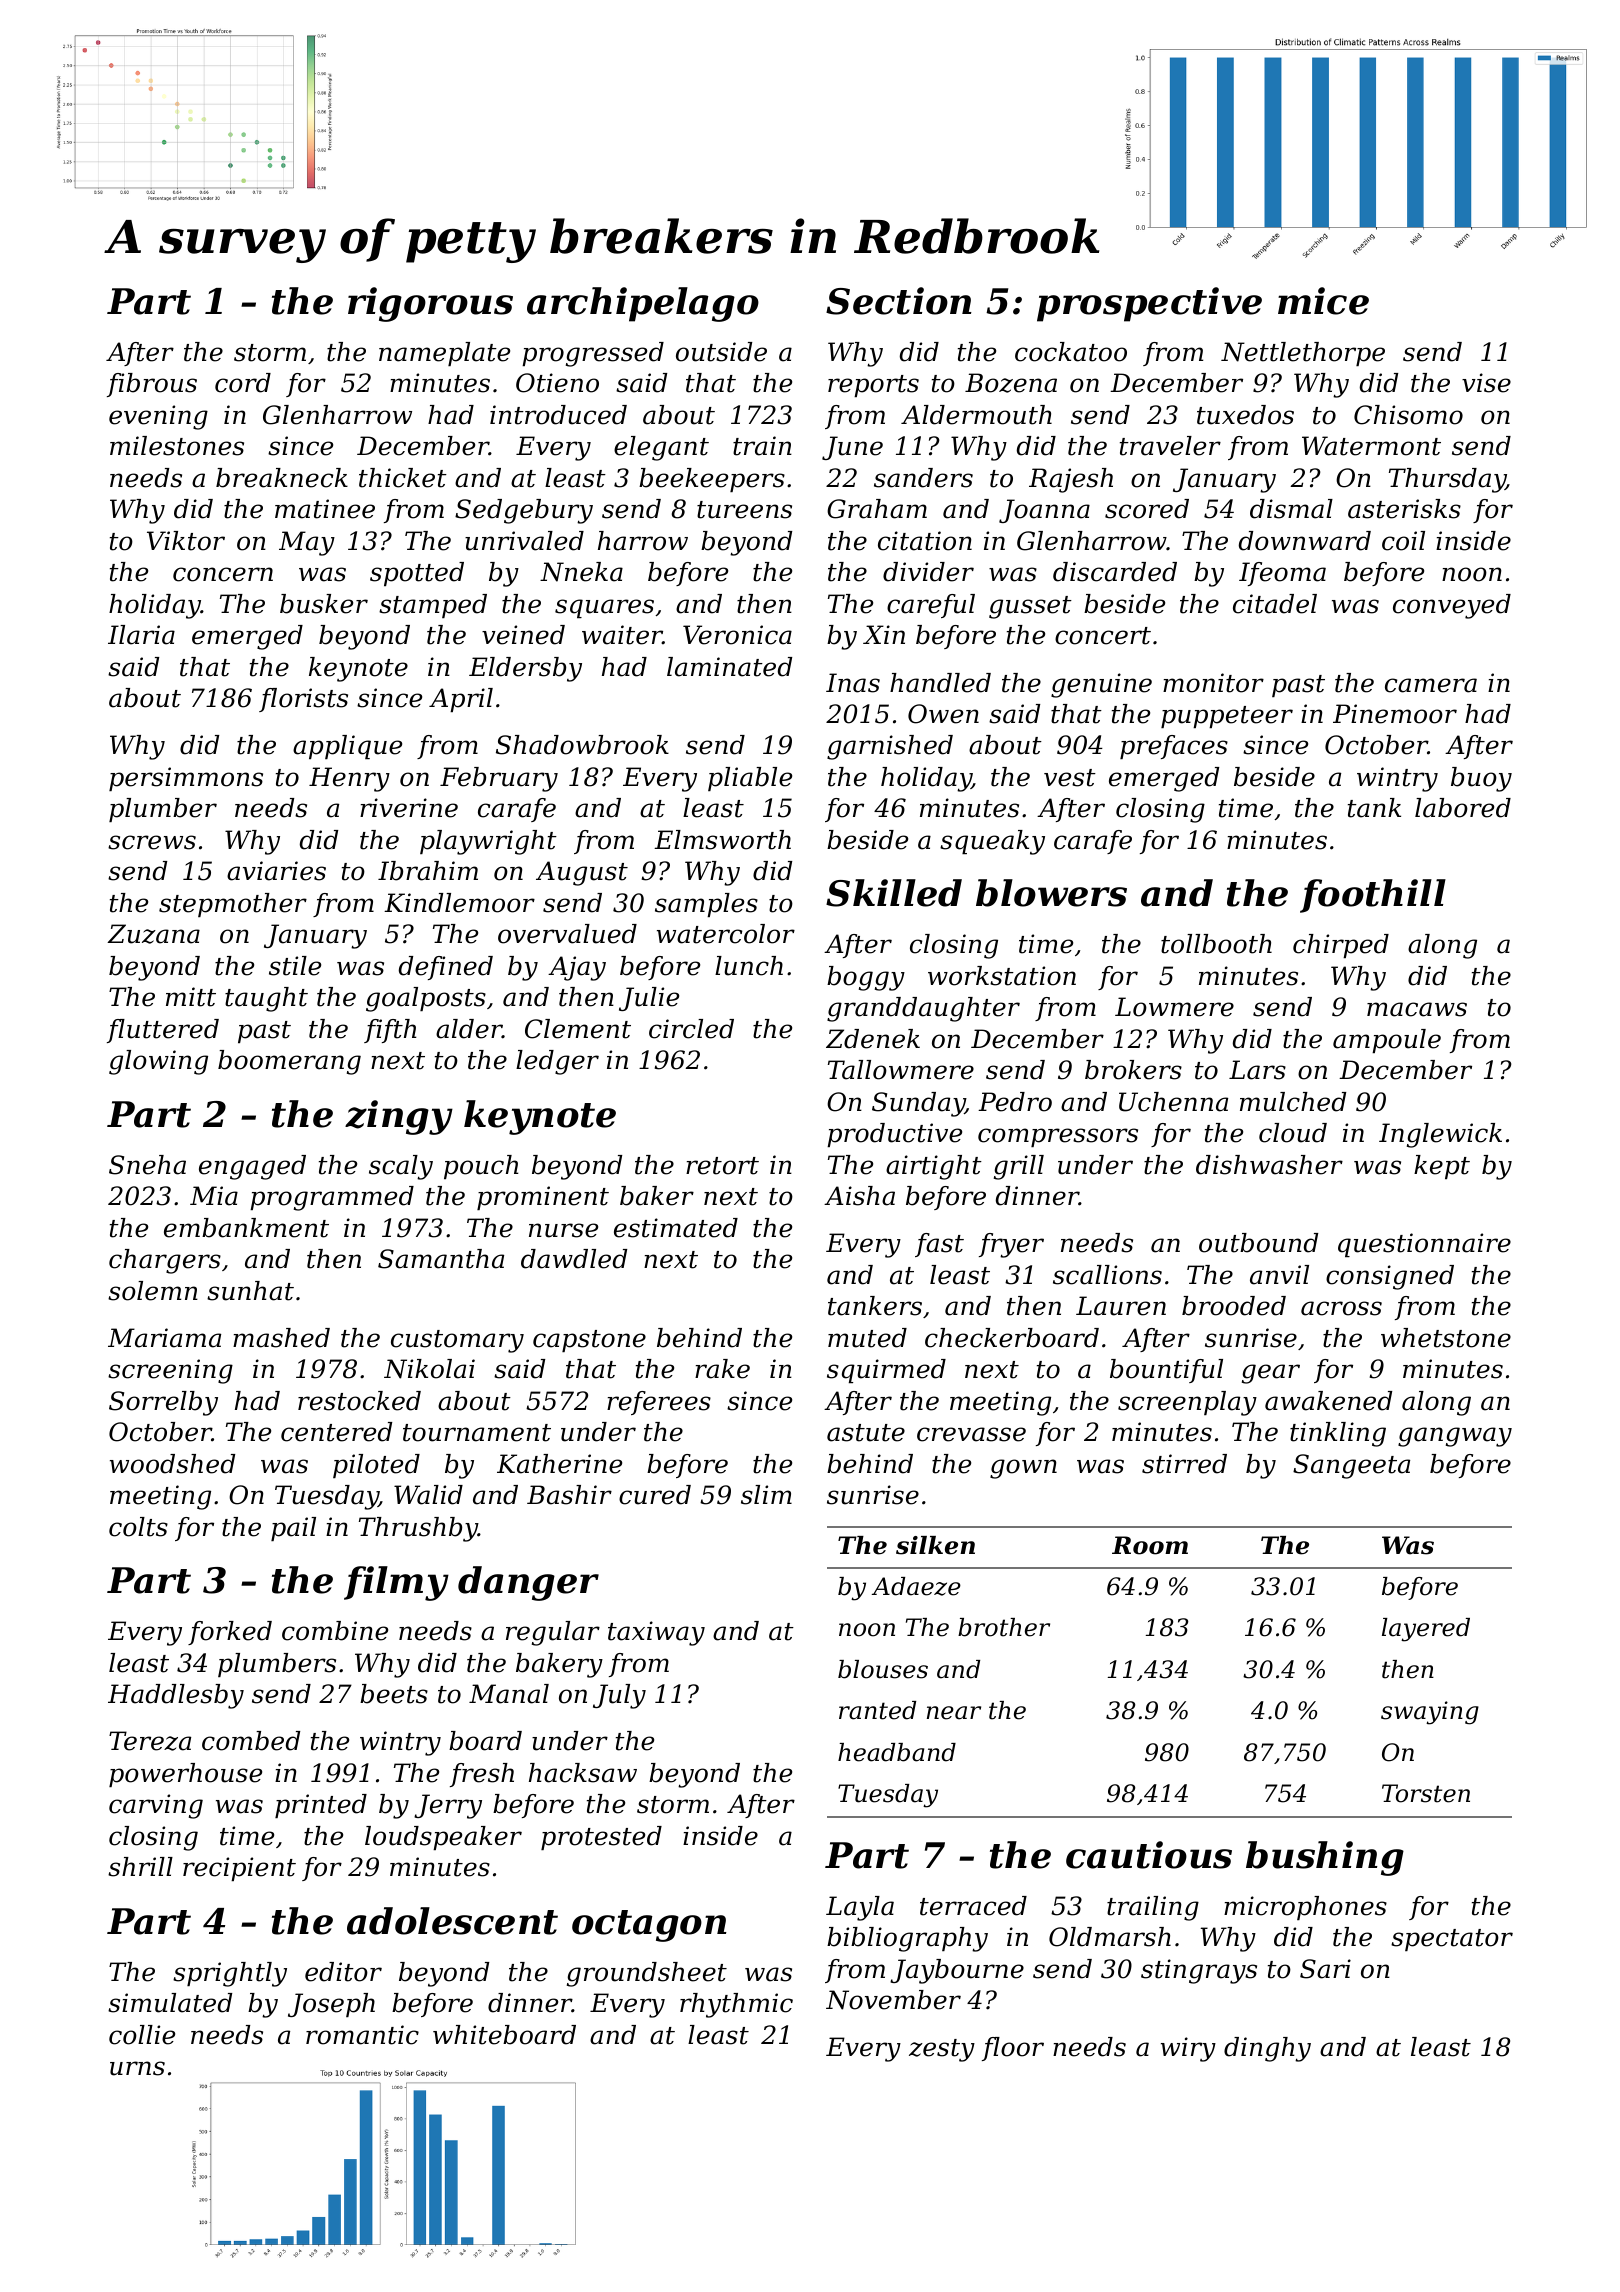 The image size is (1620, 2292). I want to click on whetstone, so click(1446, 1338).
